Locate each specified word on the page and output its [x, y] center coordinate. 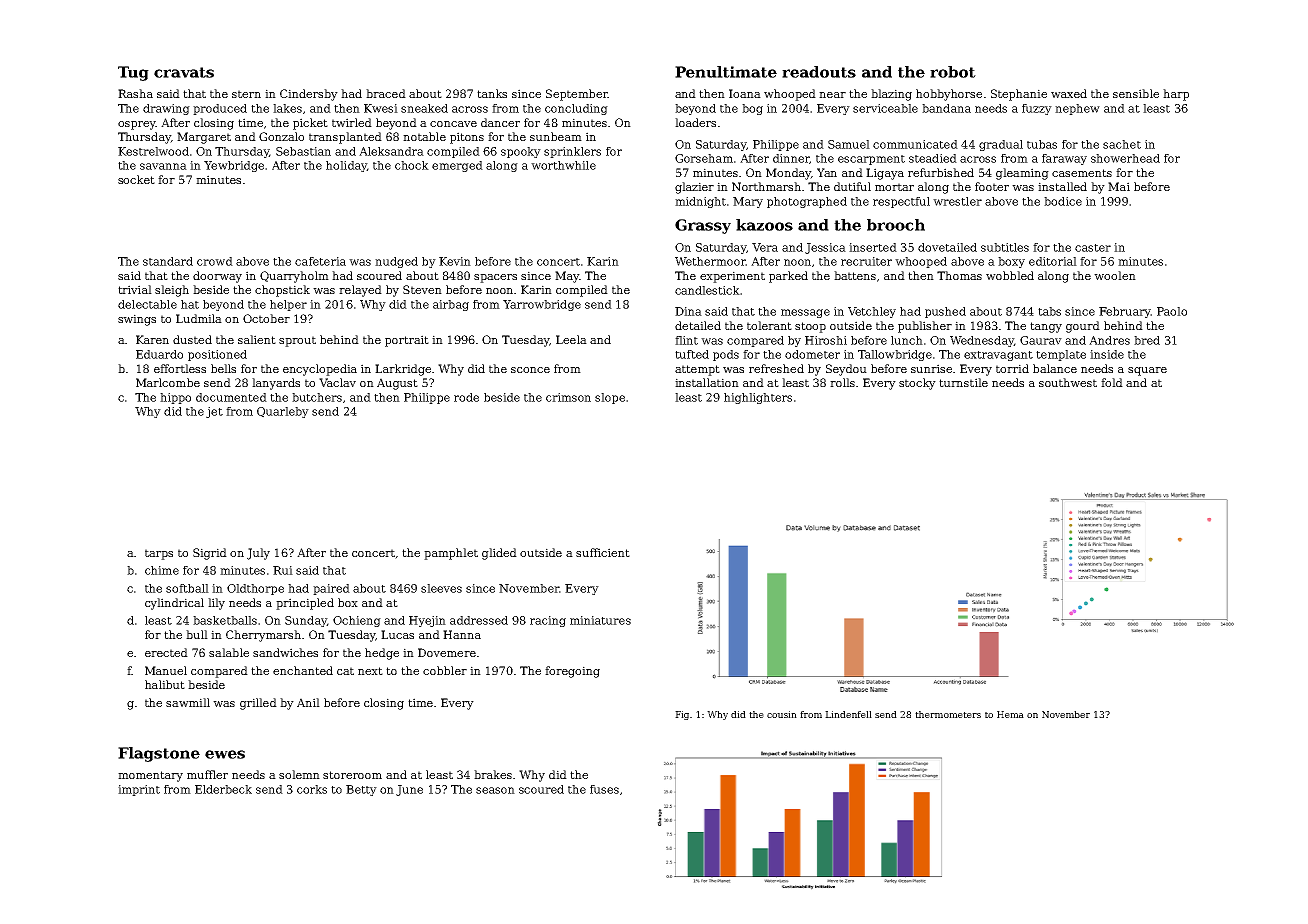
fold [1112, 382]
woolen [1115, 275]
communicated [915, 144]
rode [466, 397]
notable [424, 136]
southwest [1068, 382]
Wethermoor [710, 261]
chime [162, 570]
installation [707, 382]
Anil [308, 702]
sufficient [603, 552]
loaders [695, 122]
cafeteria [320, 261]
